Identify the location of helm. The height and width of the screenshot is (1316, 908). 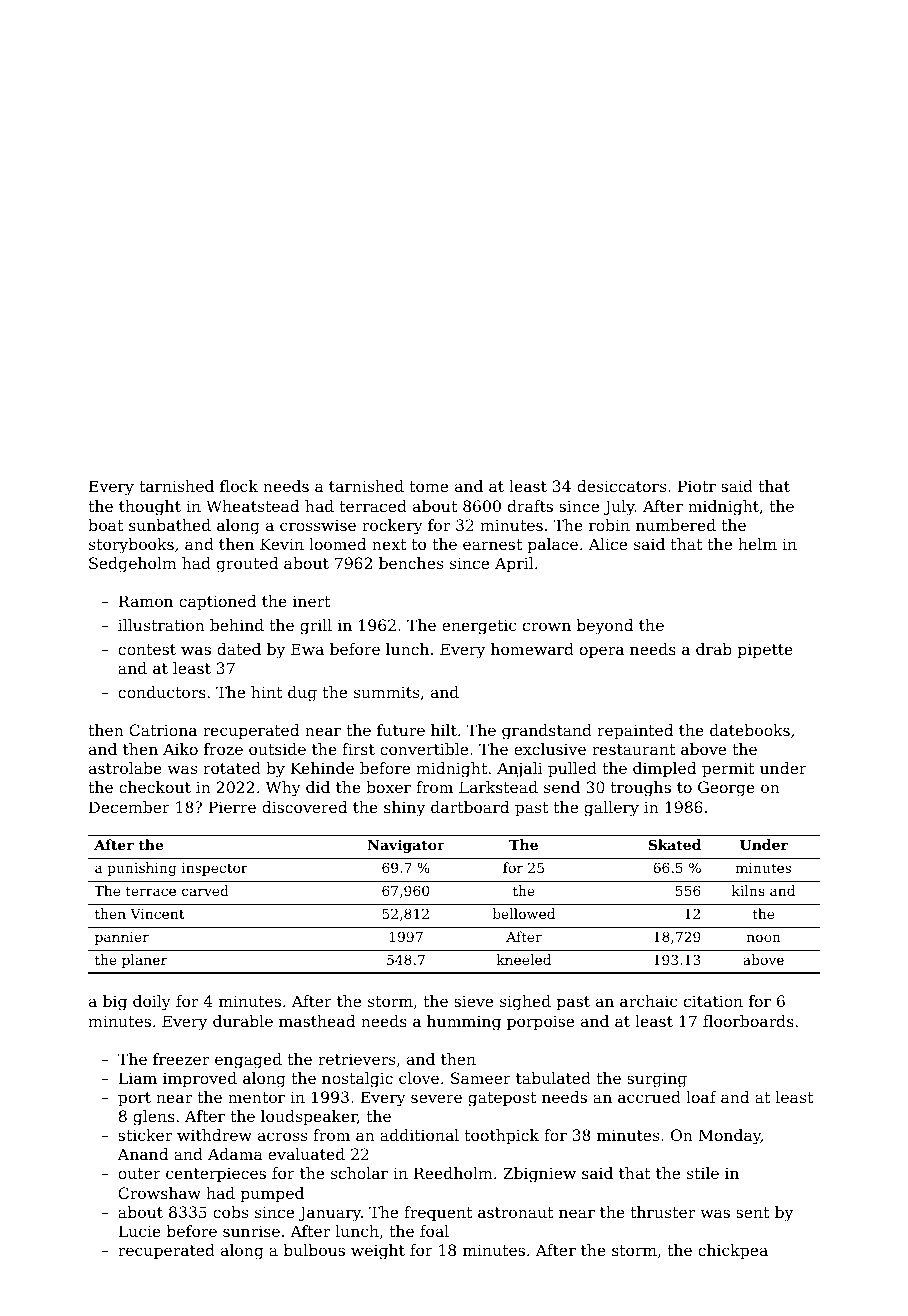
(757, 544).
